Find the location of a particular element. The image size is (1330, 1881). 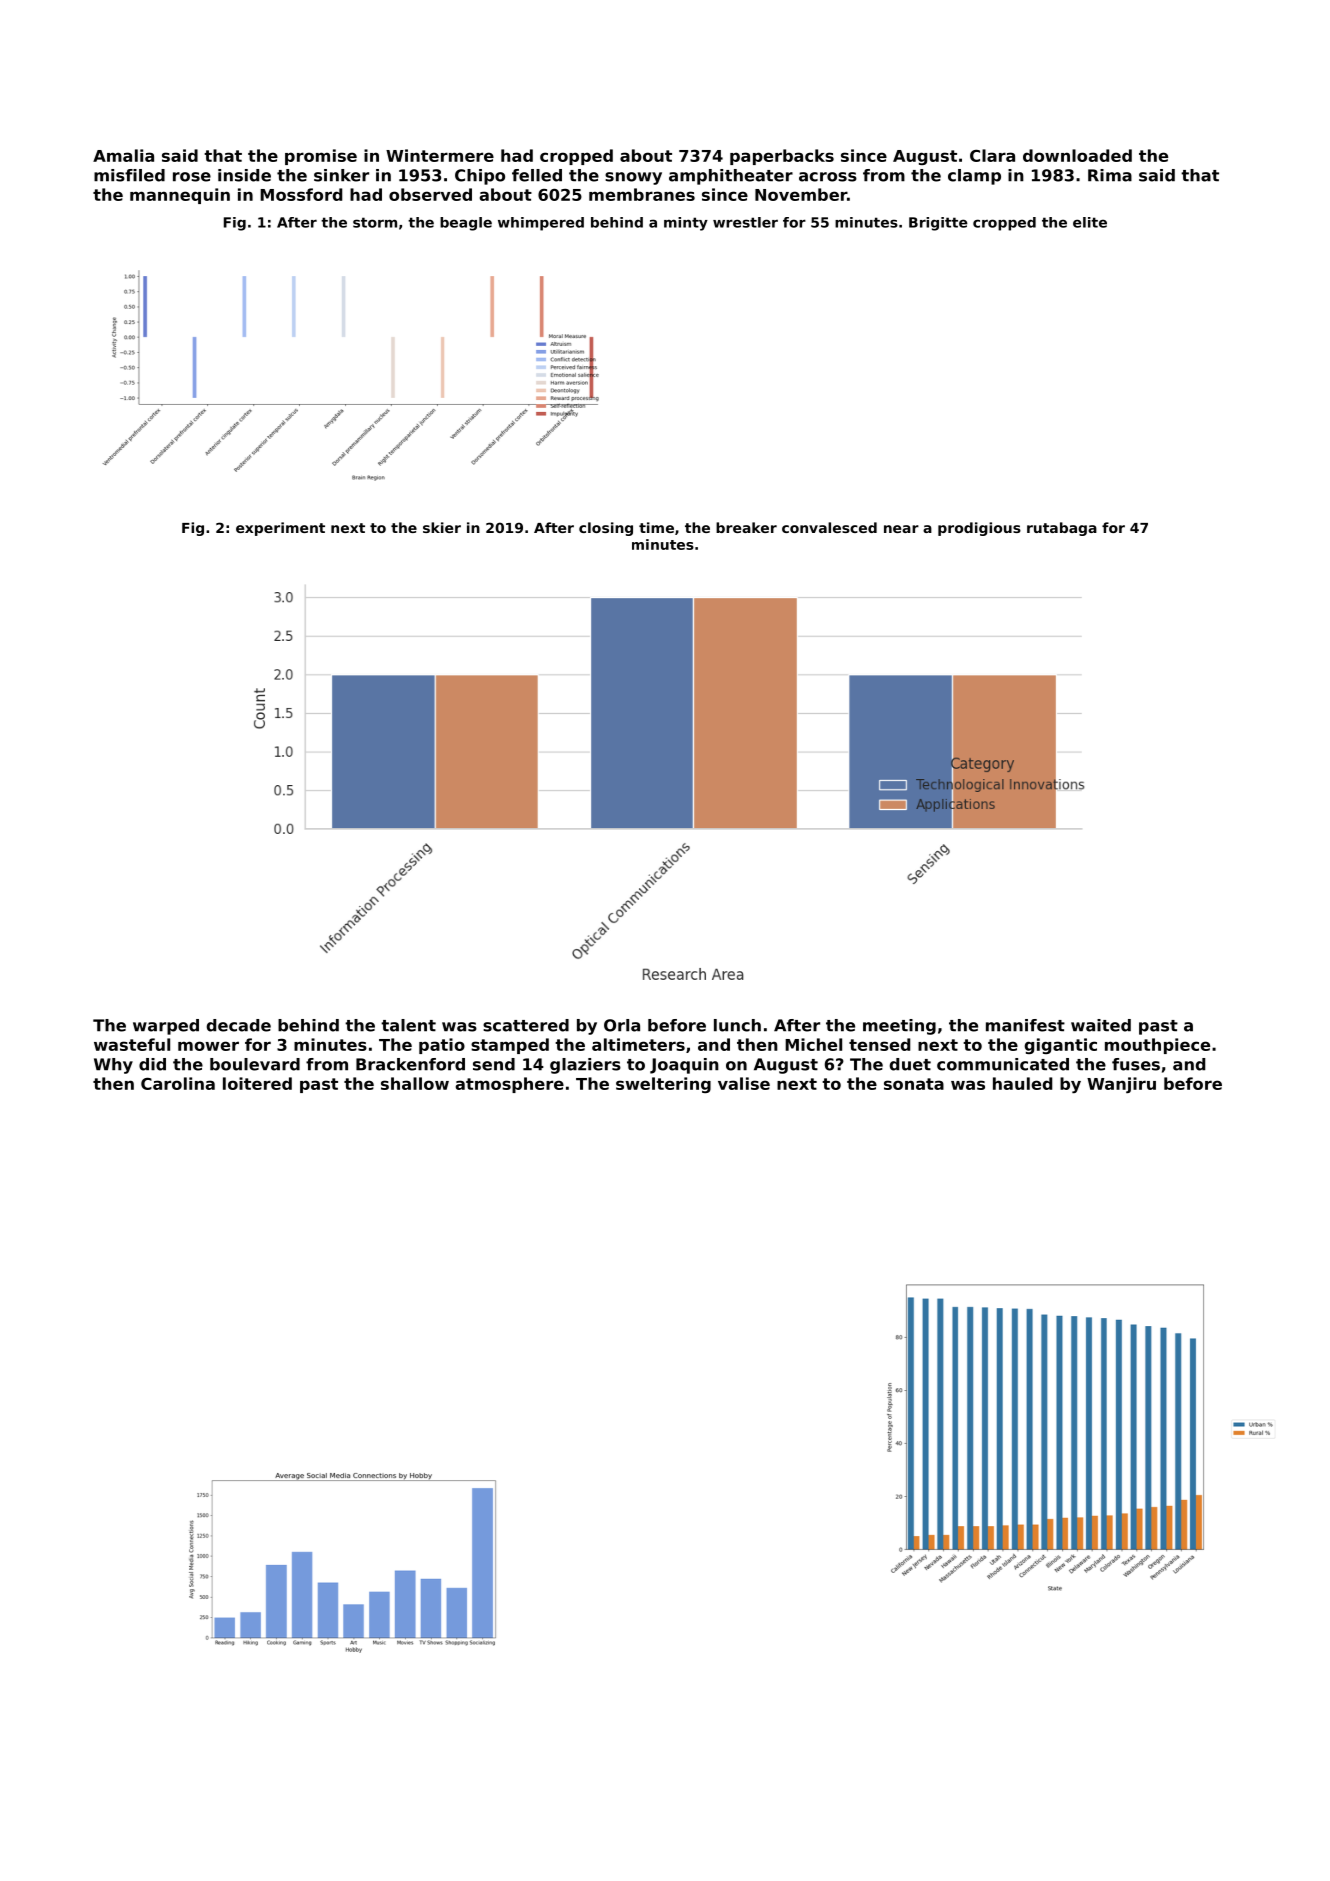

Clara is located at coordinates (992, 155).
